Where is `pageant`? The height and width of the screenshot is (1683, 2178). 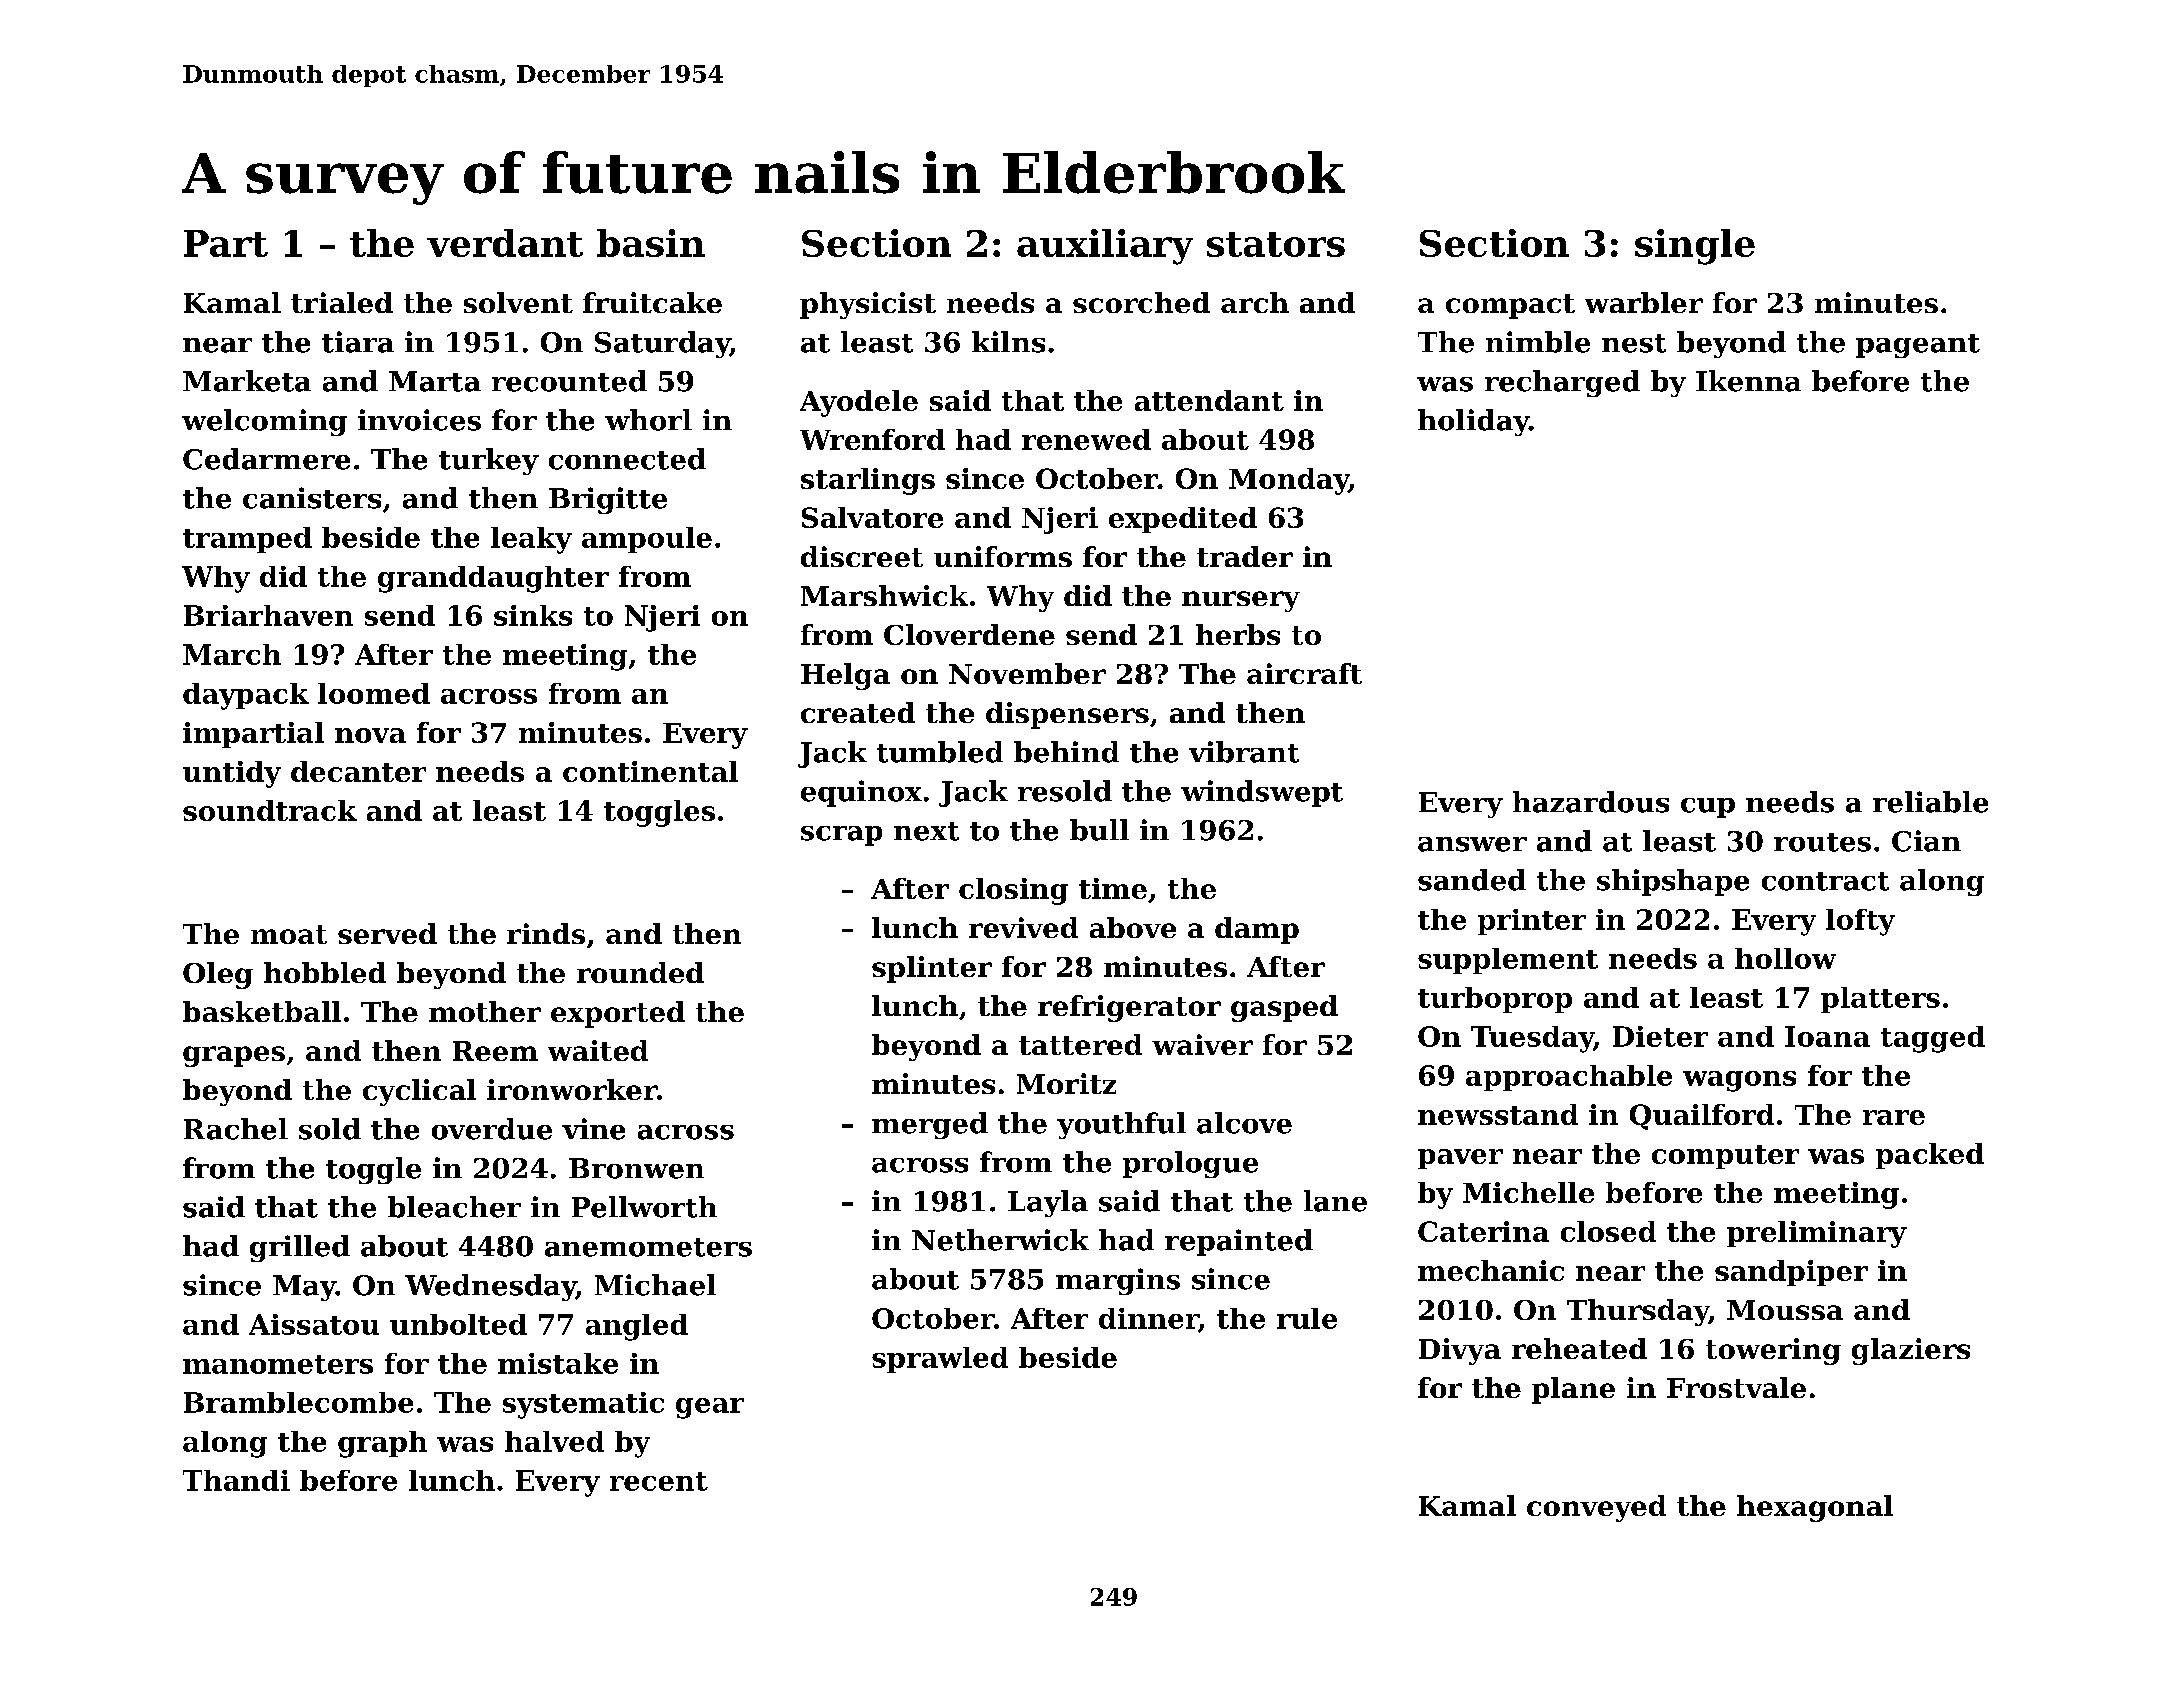
pageant is located at coordinates (1918, 346).
